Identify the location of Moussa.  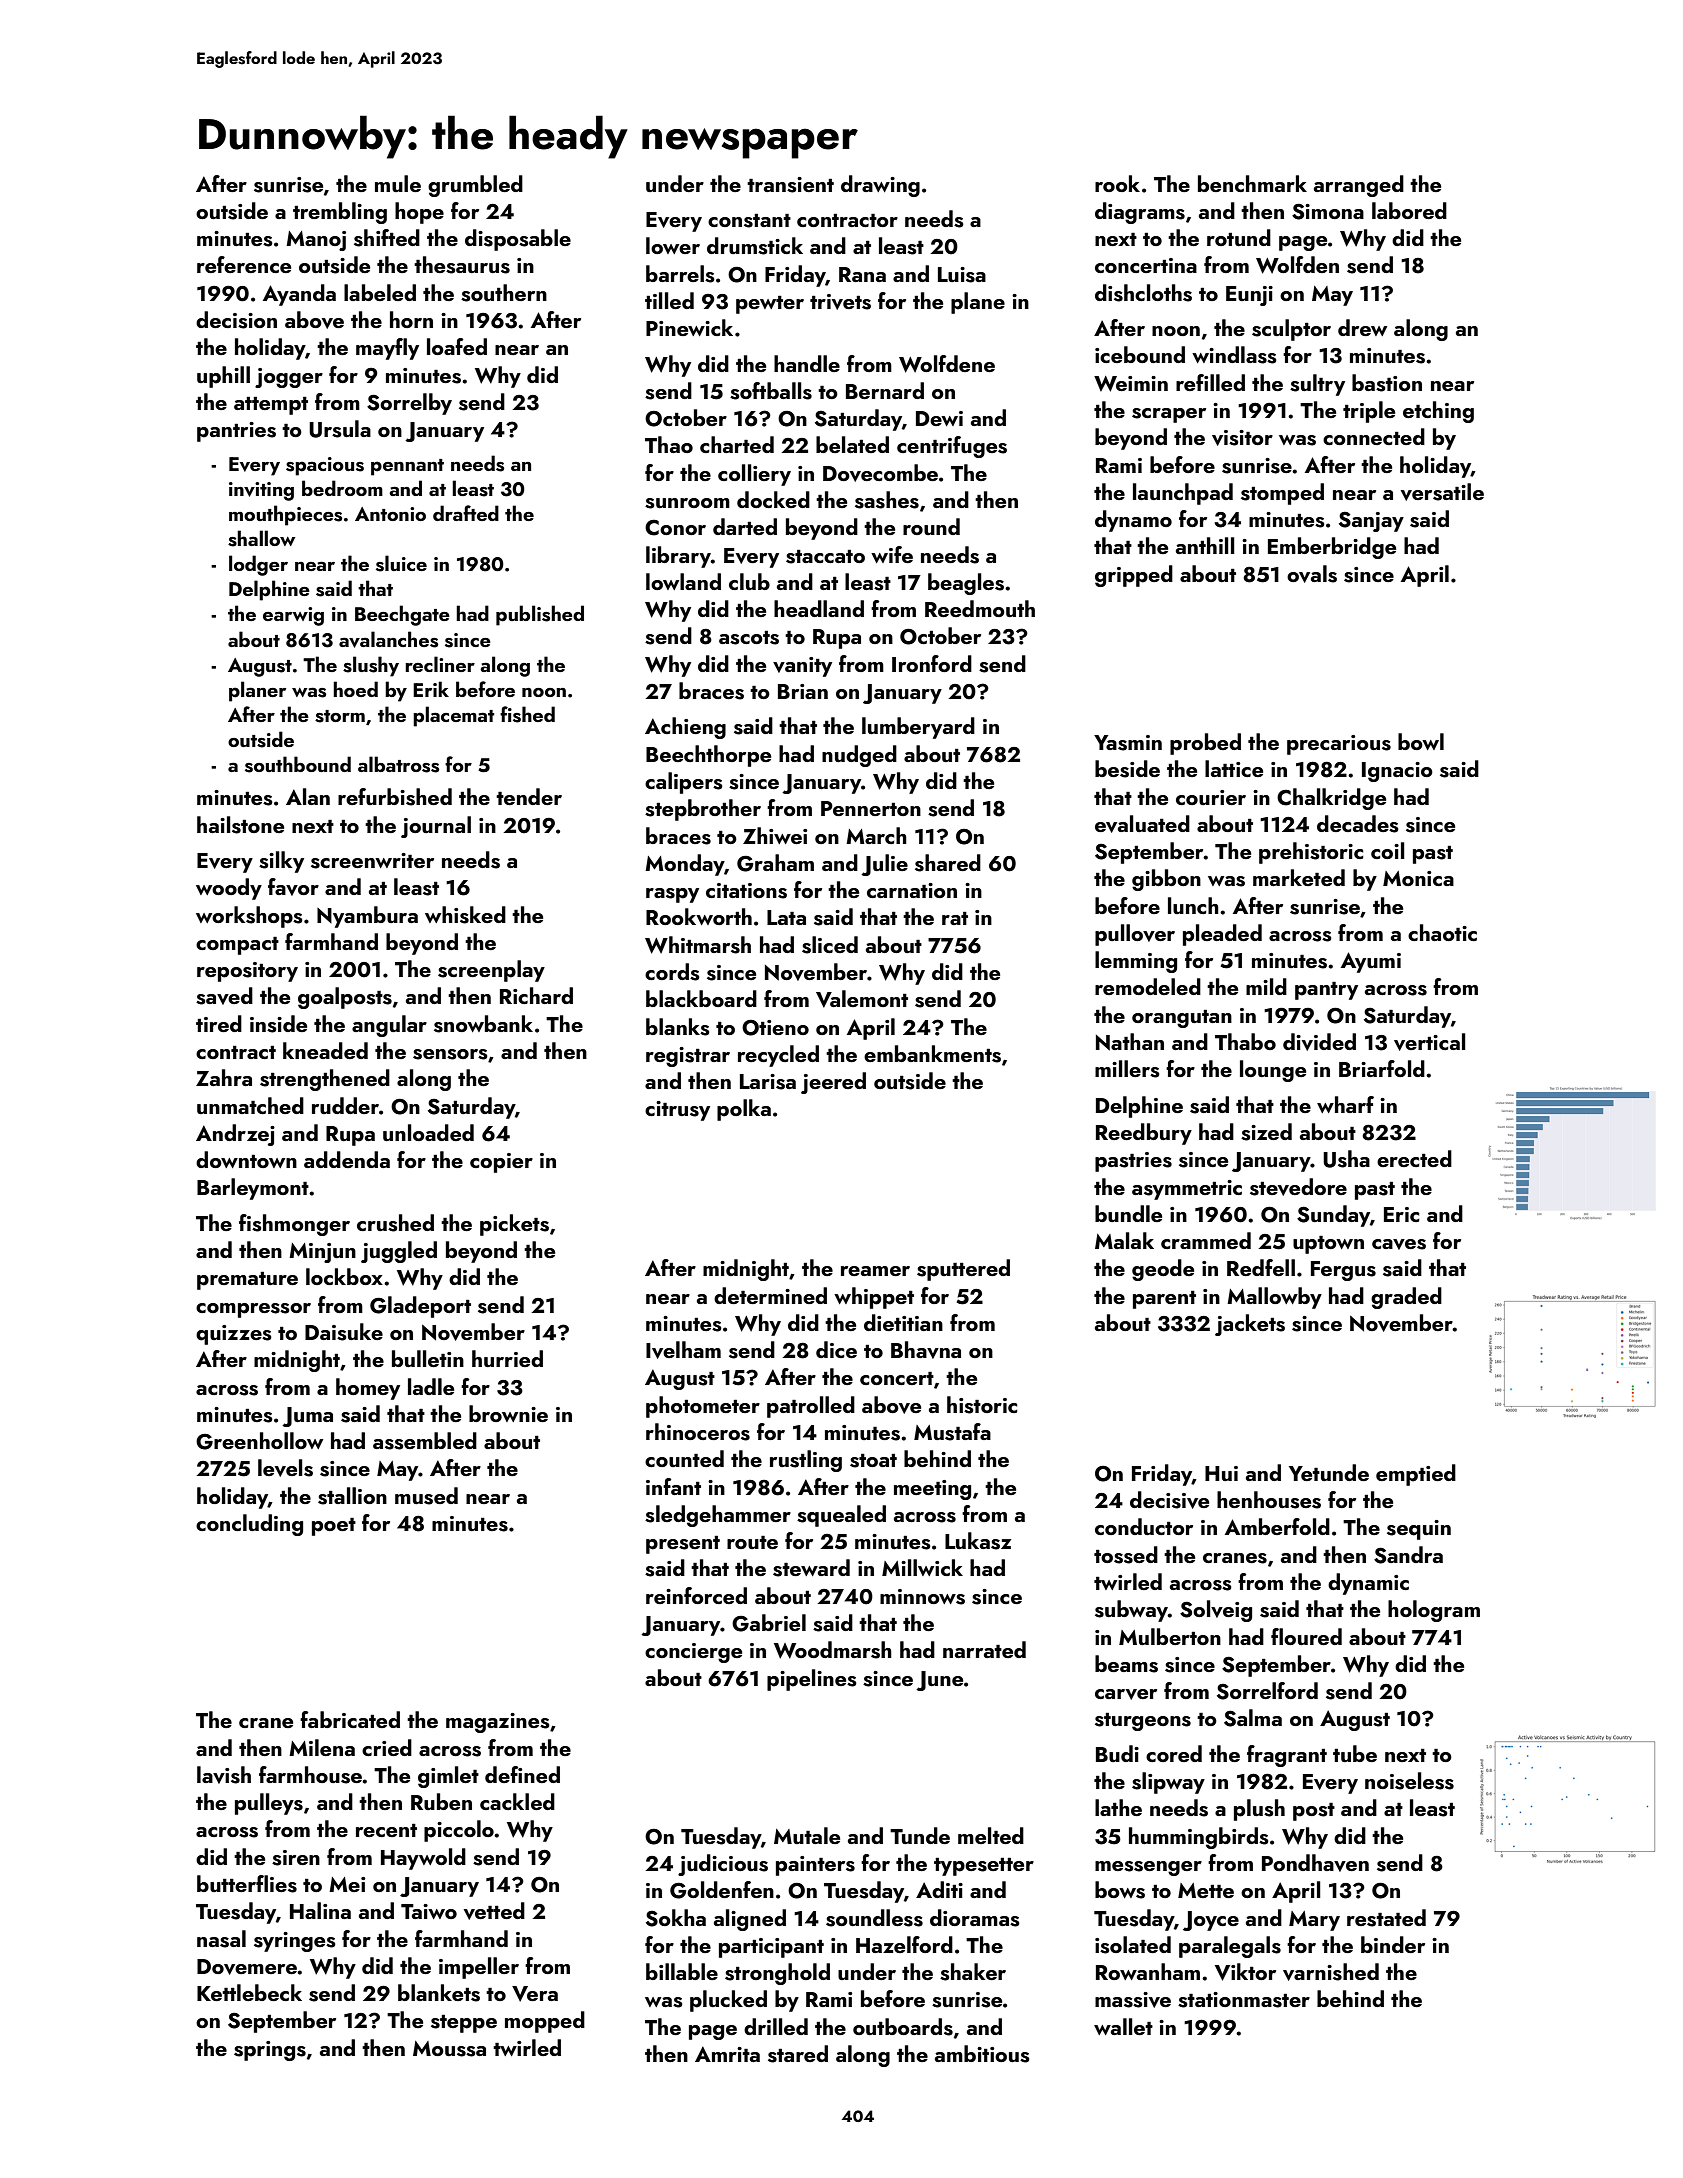
(449, 2049).
